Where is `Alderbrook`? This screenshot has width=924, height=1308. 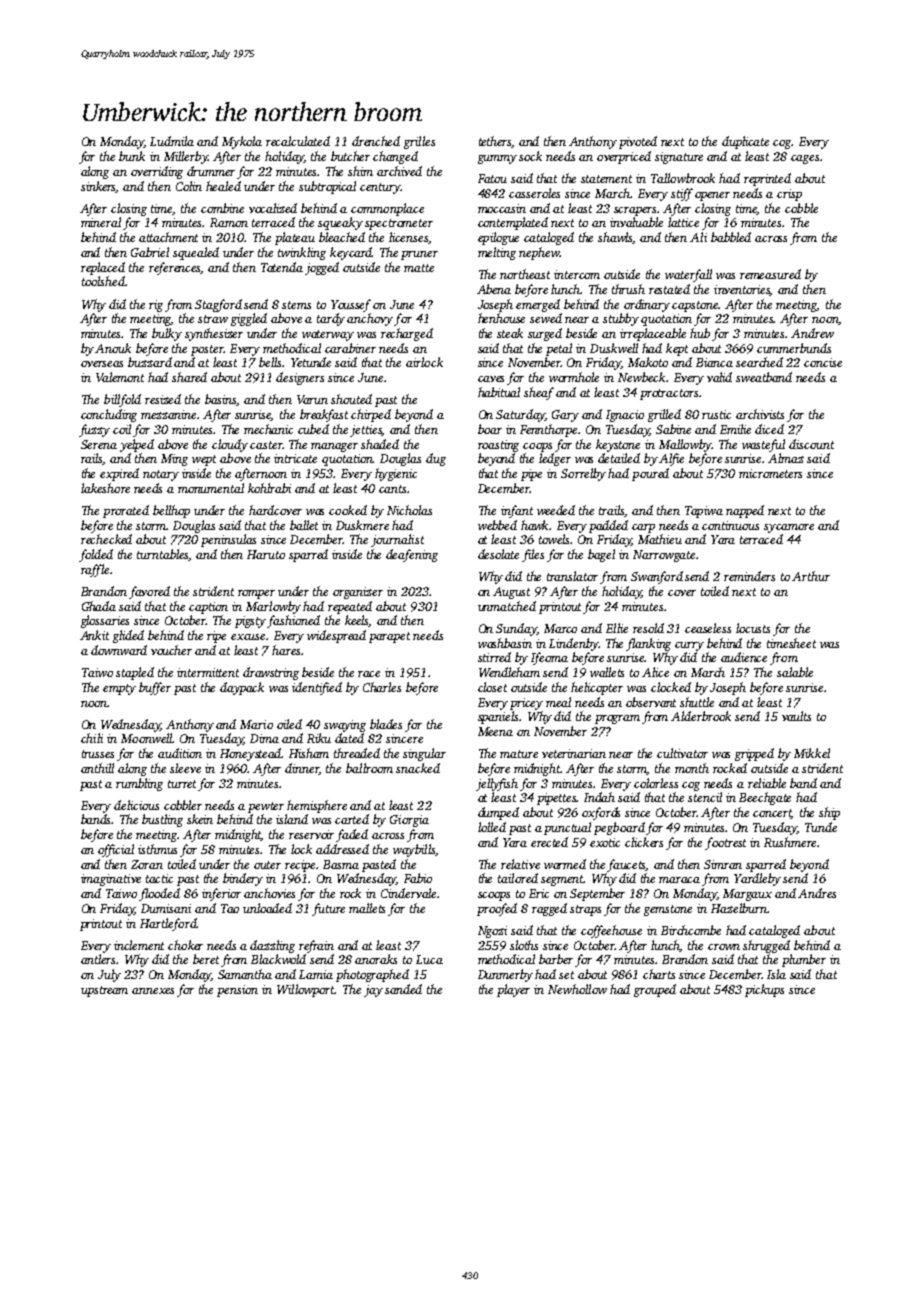 Alderbrook is located at coordinates (701, 716).
